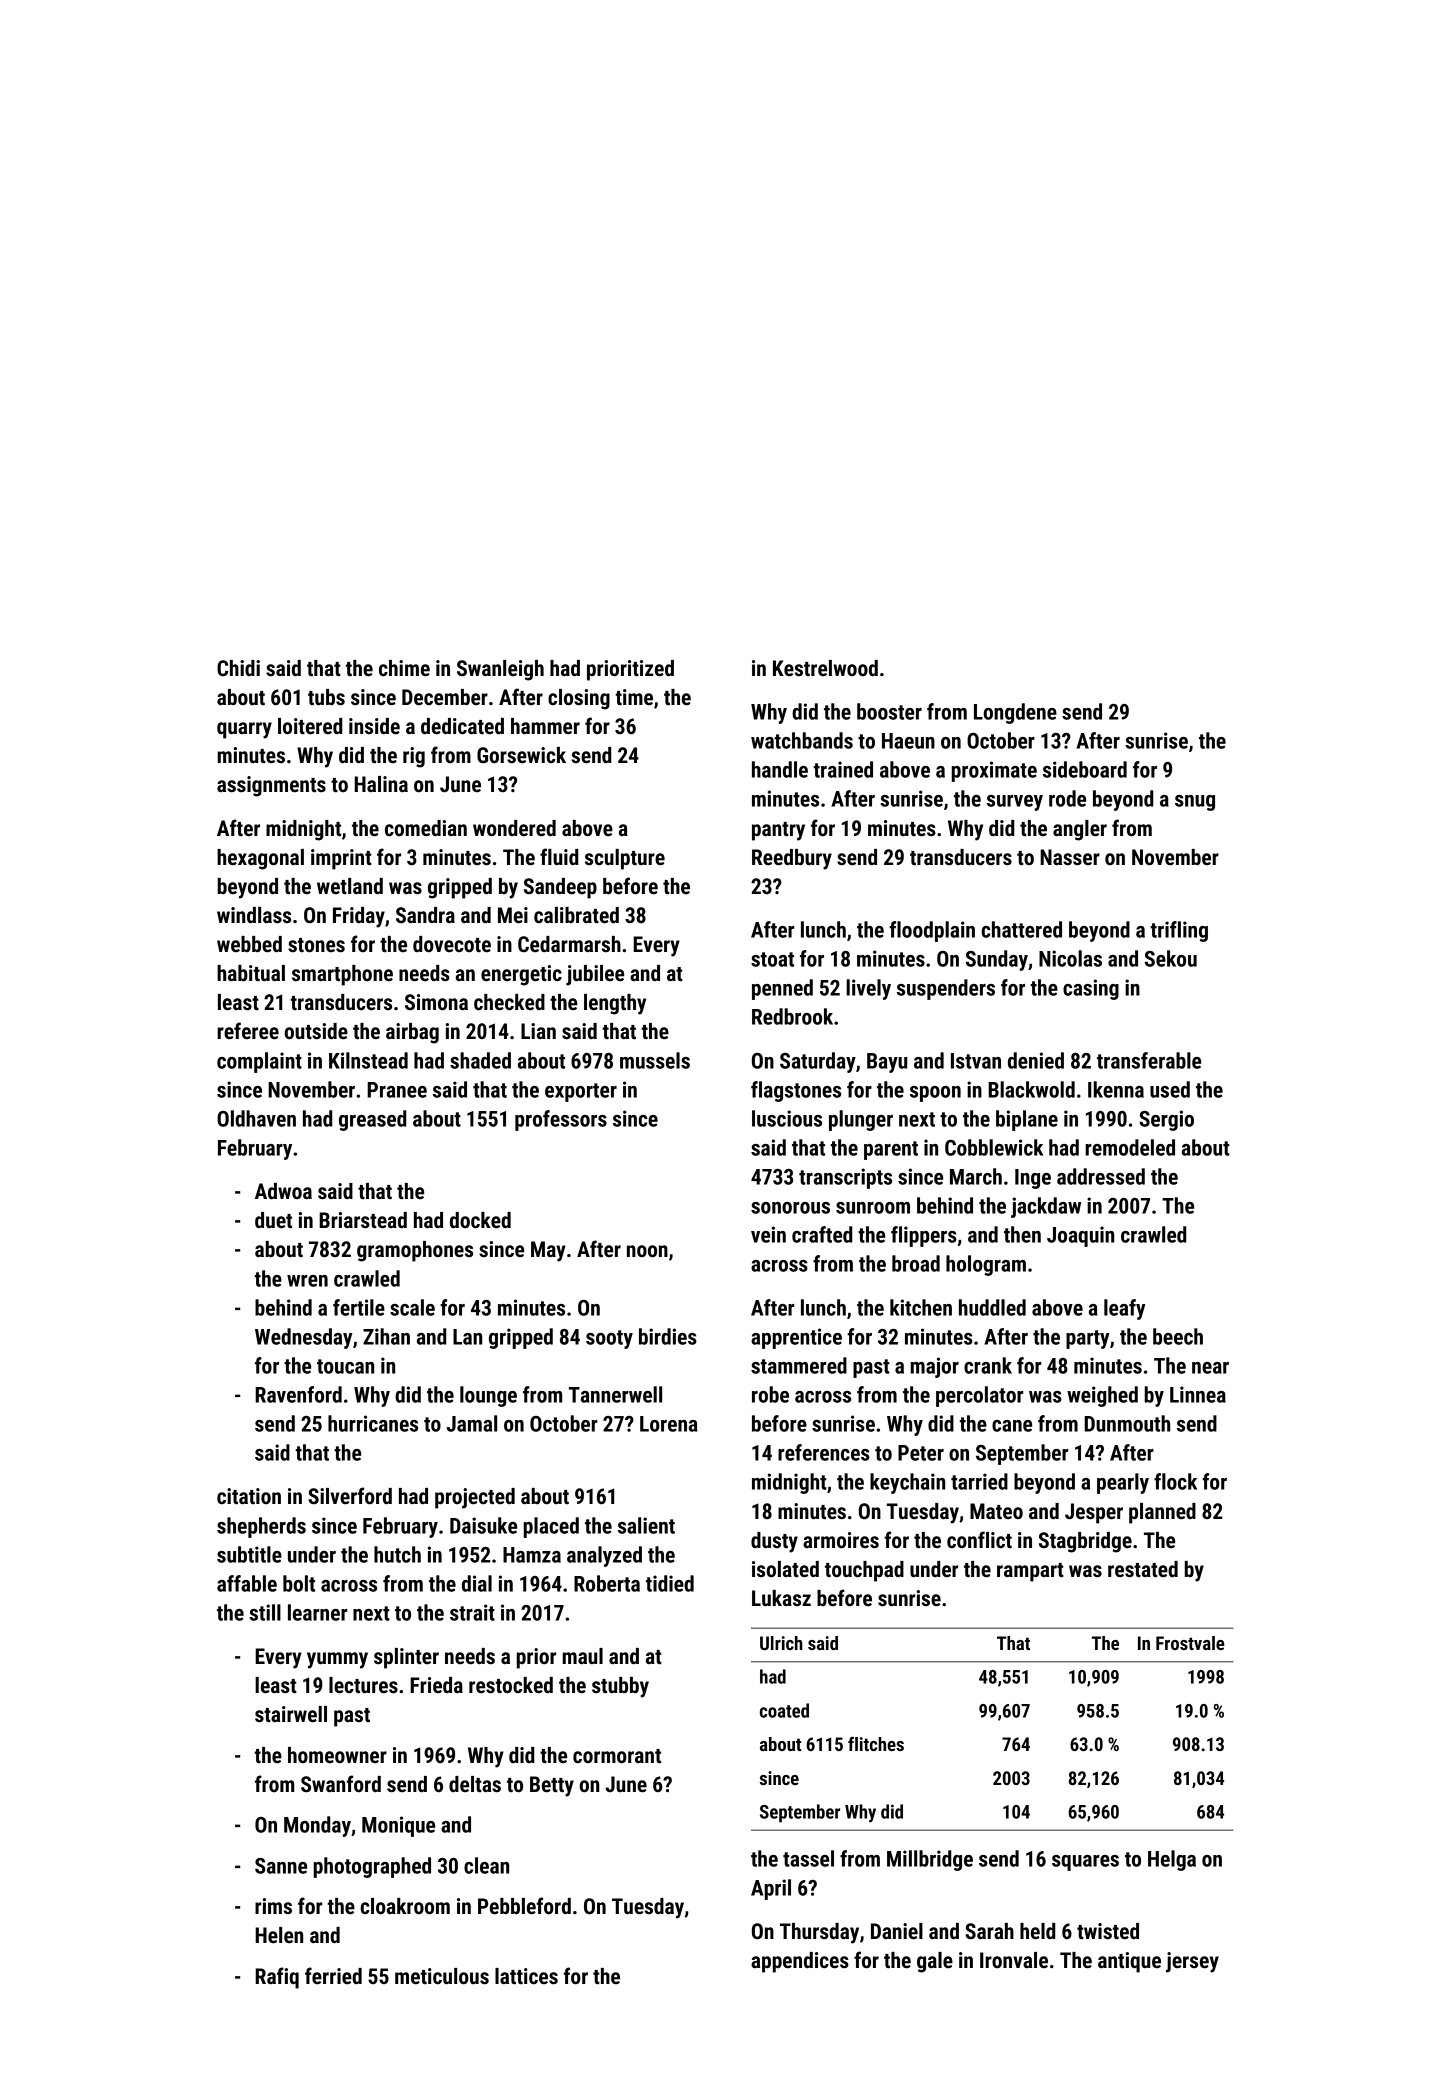 The width and height of the document is (1450, 2100). I want to click on Chidi, so click(238, 668).
